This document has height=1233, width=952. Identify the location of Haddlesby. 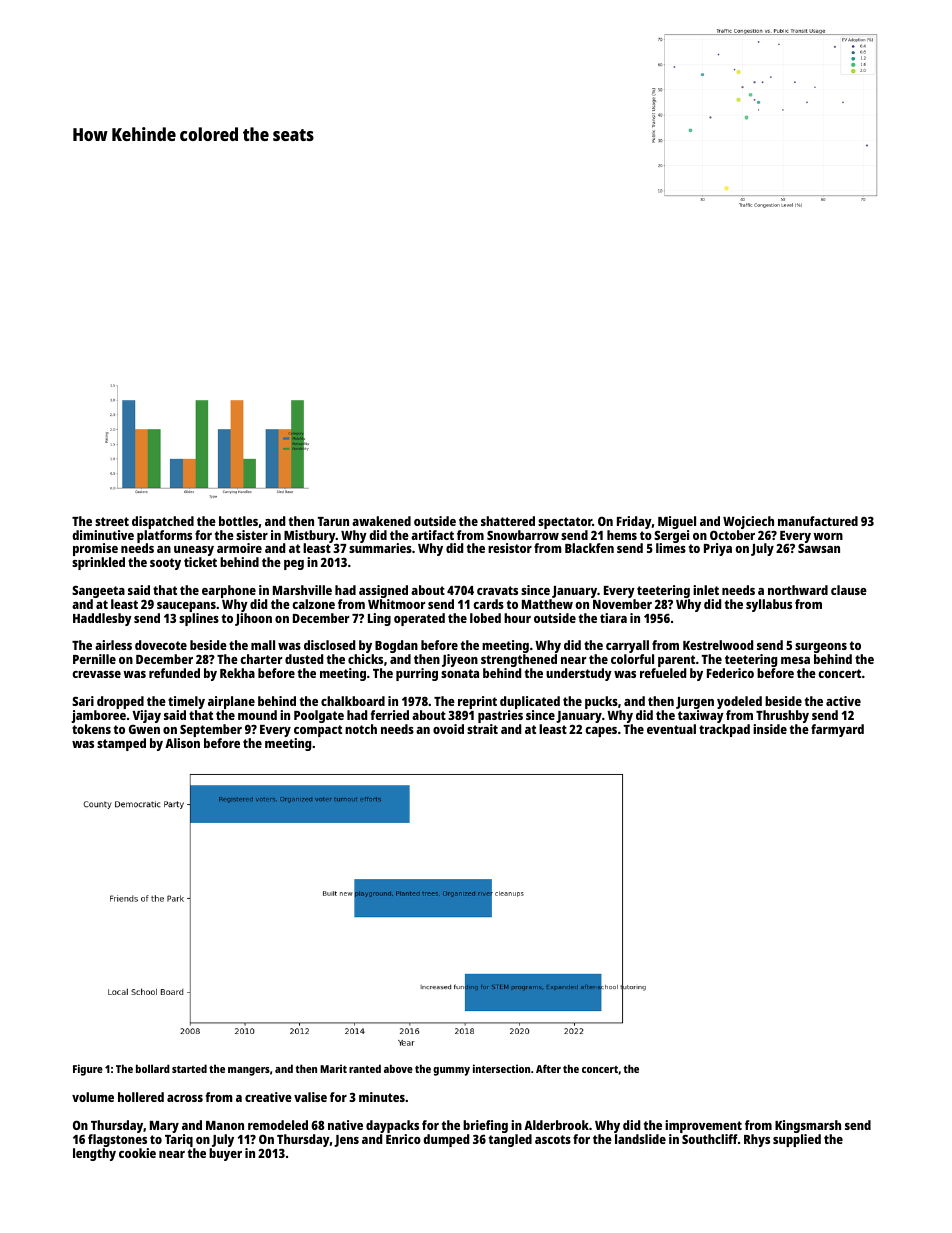
(102, 619).
